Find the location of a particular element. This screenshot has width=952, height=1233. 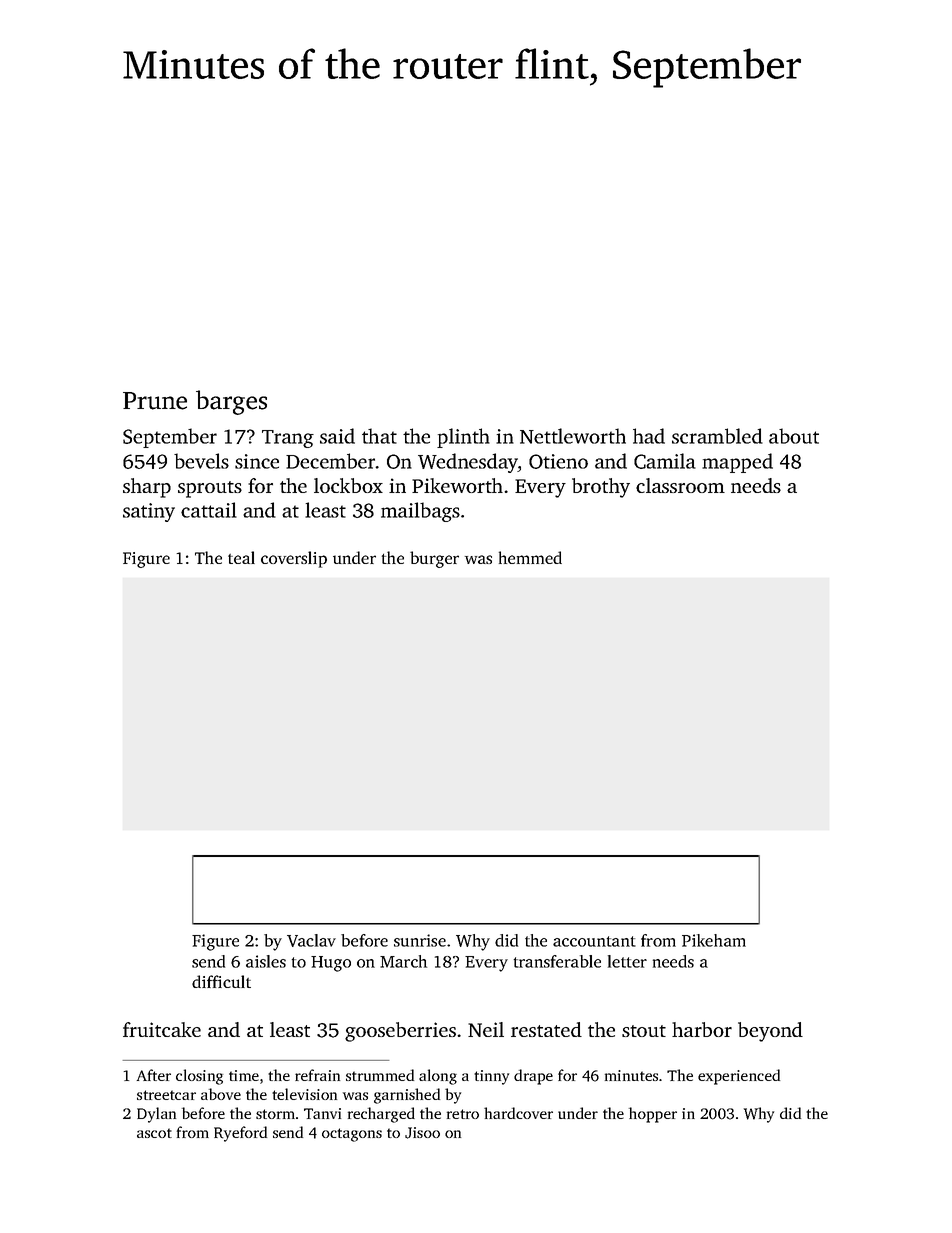

about is located at coordinates (794, 436).
